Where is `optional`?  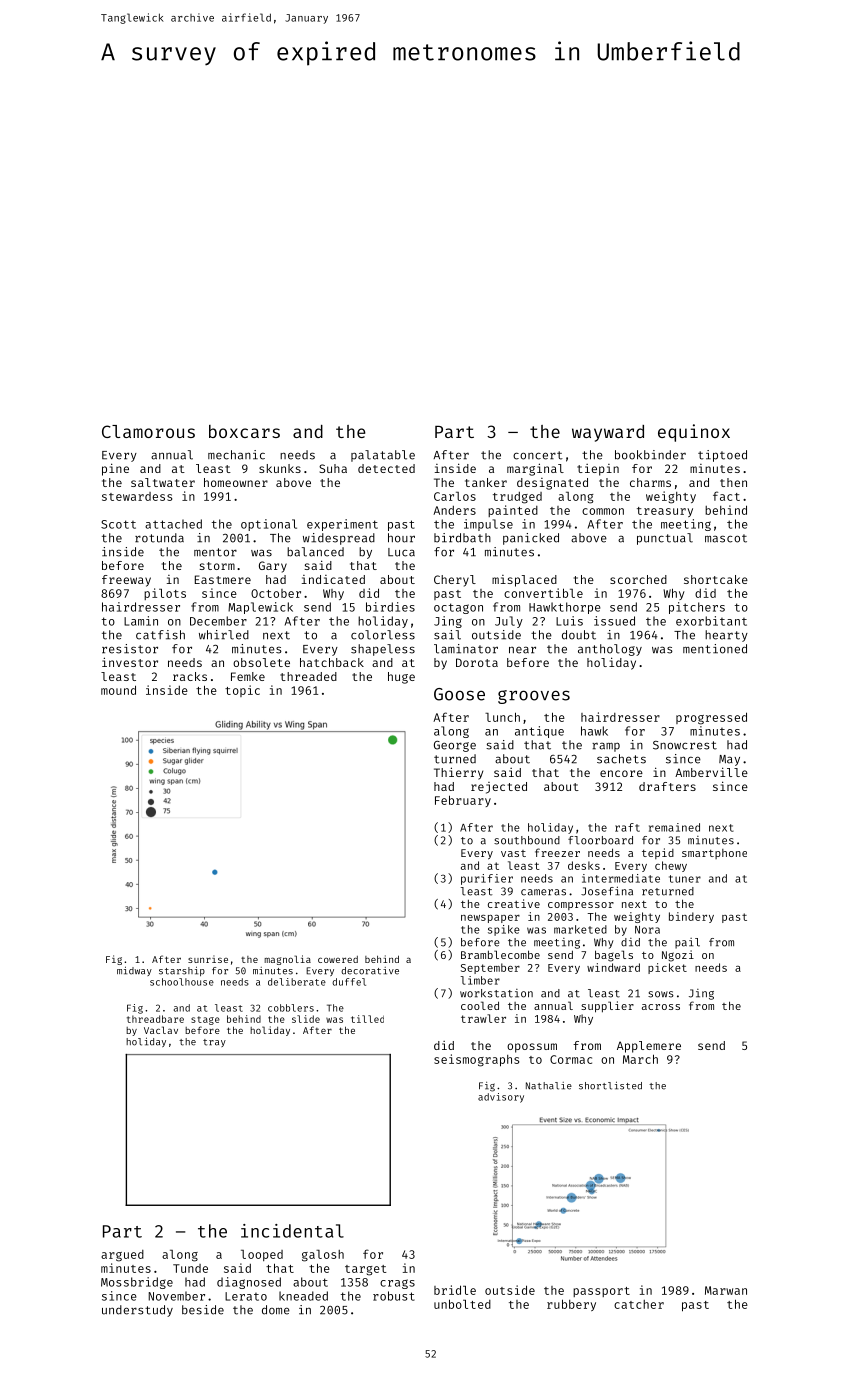
optional is located at coordinates (269, 525).
